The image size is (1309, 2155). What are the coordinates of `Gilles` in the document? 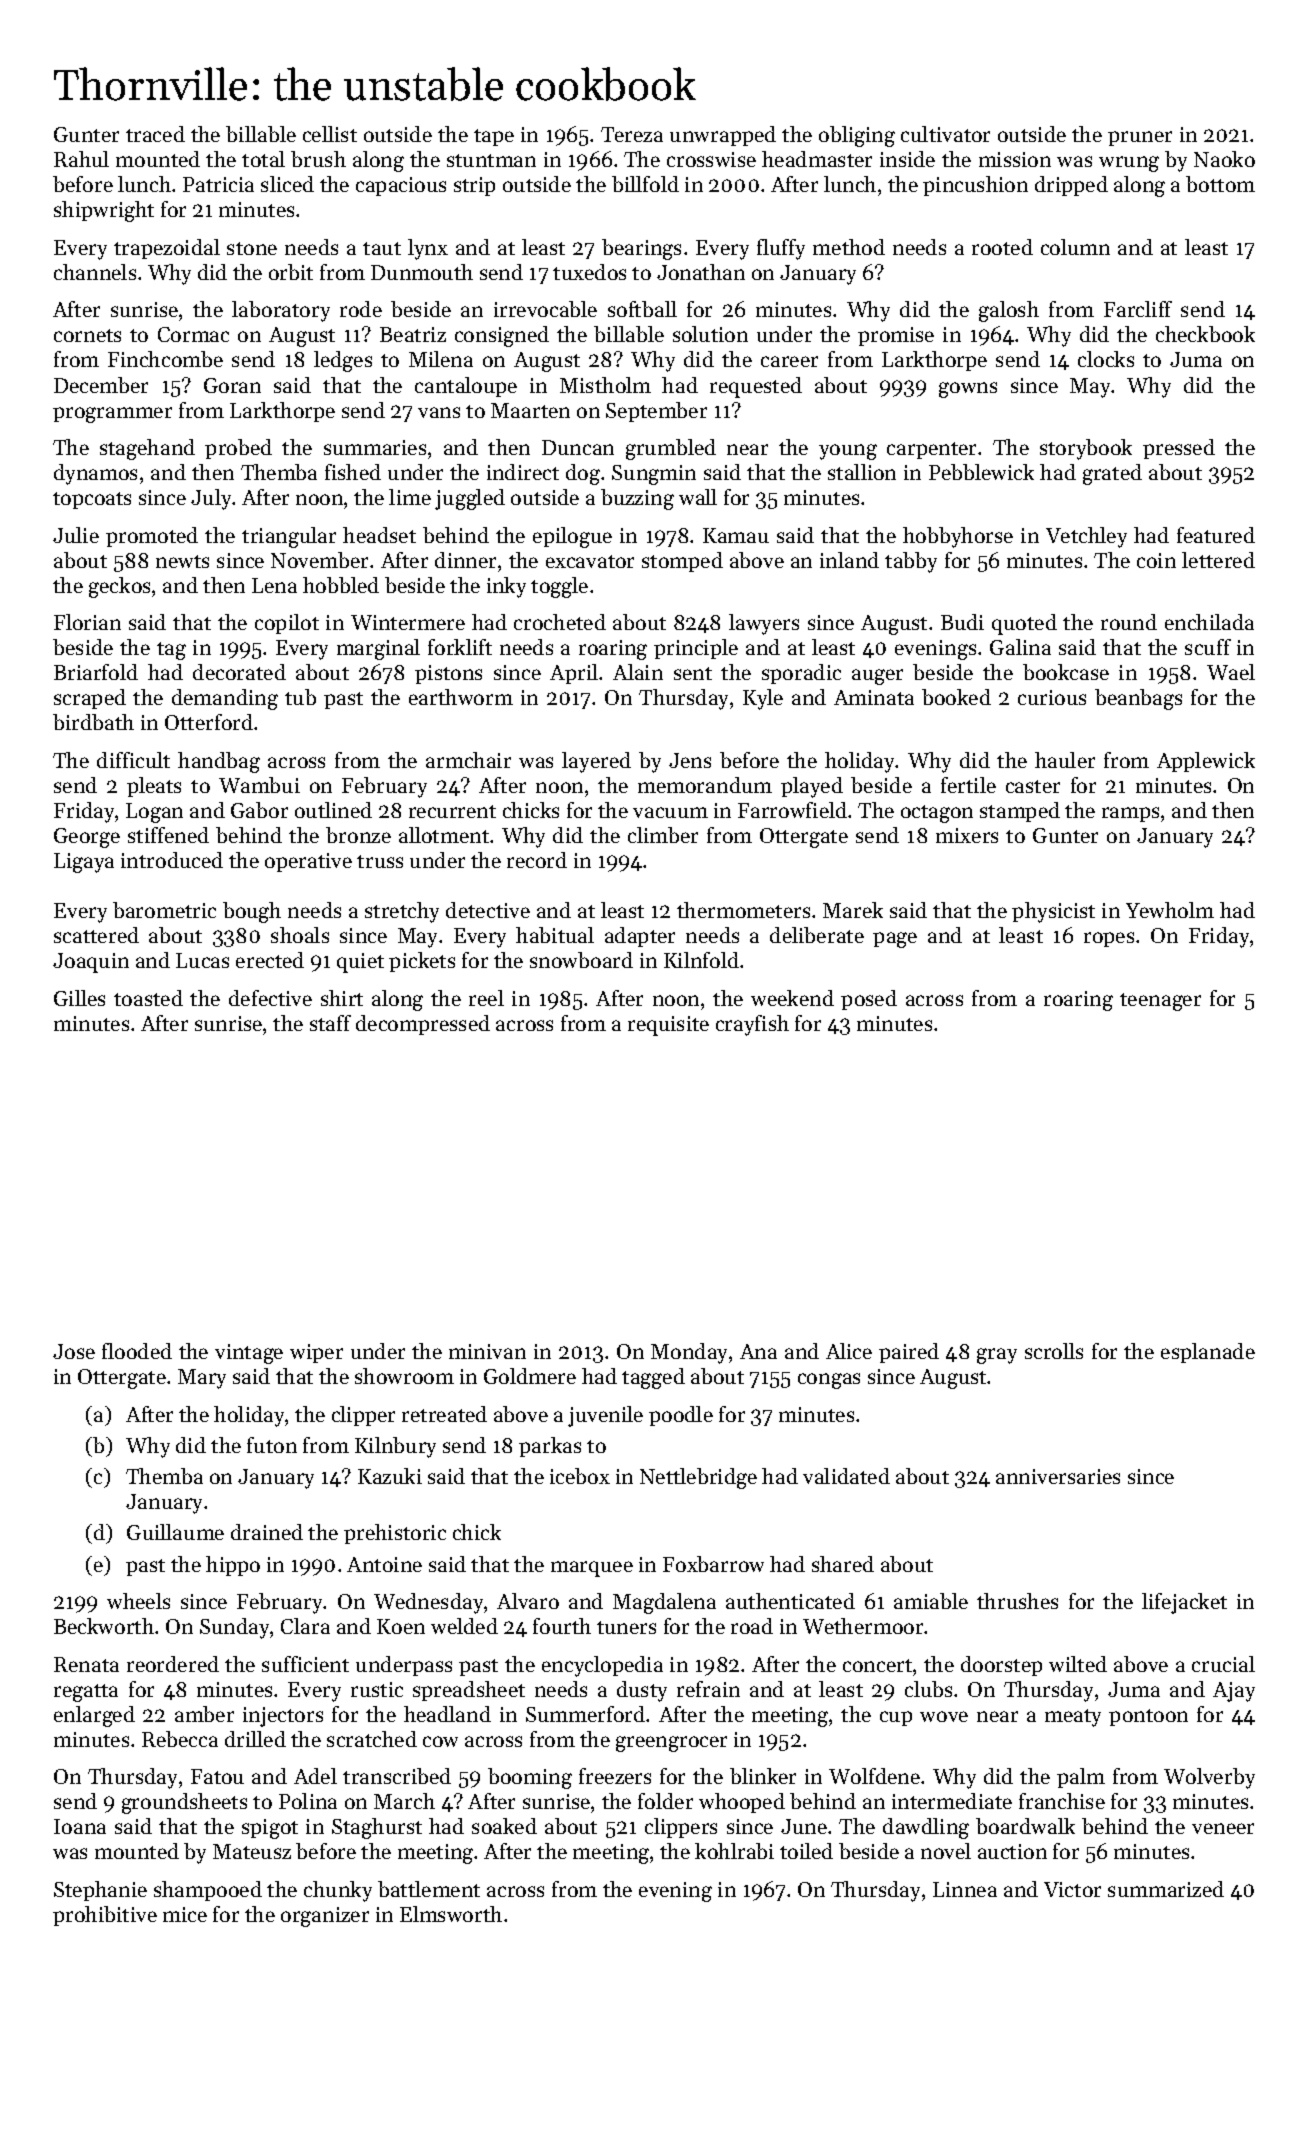 It's located at (79, 998).
